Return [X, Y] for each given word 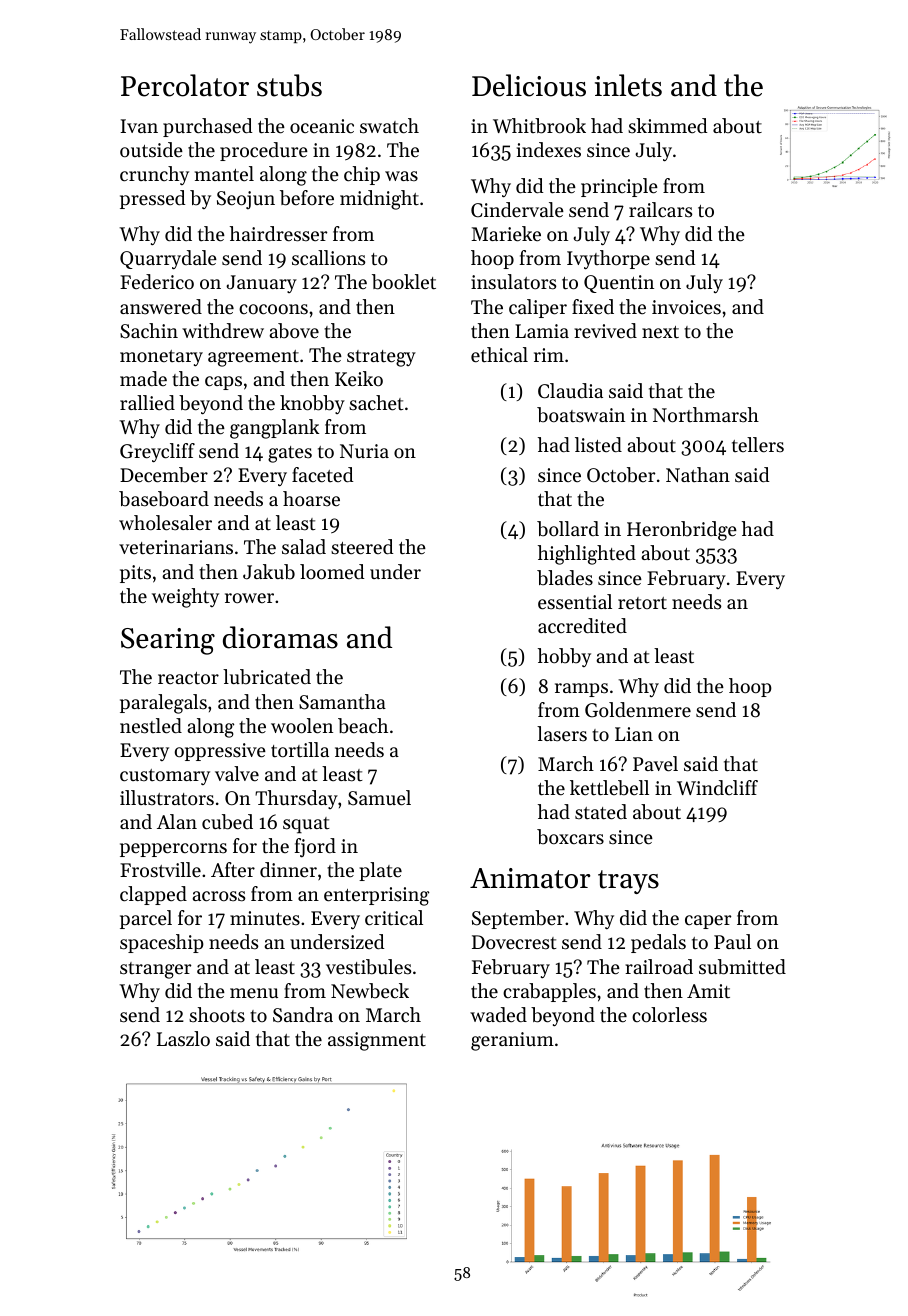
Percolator [185, 85]
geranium [512, 1041]
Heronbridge [682, 531]
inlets [628, 85]
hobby [564, 657]
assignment [377, 1041]
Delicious [529, 85]
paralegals [163, 704]
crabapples [549, 992]
